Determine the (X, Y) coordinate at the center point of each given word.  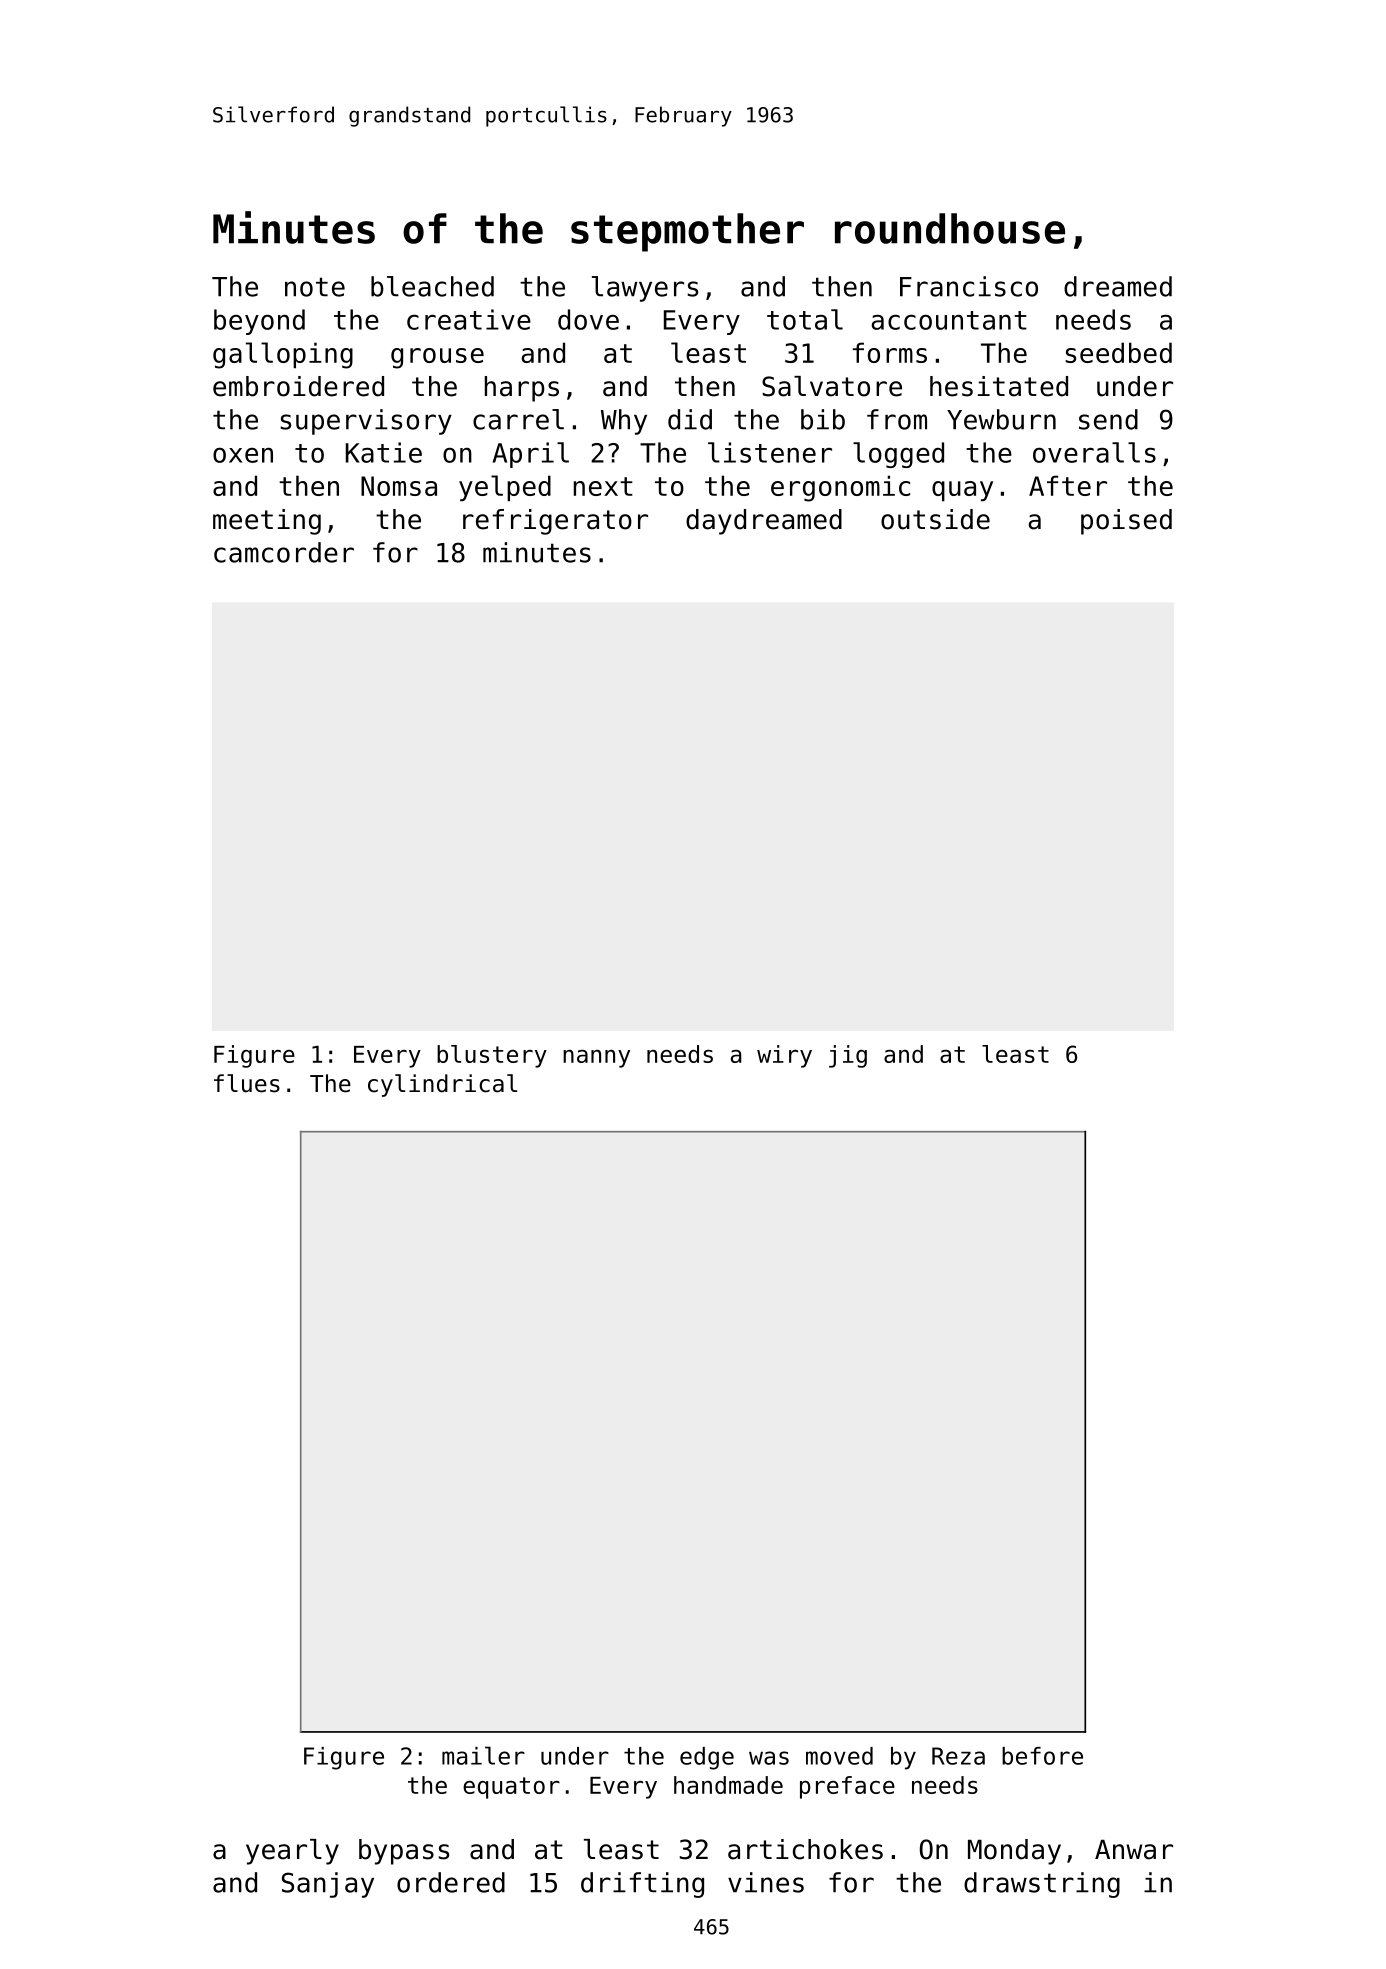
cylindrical (442, 1085)
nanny (596, 1059)
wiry (784, 1056)
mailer (483, 1755)
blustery (492, 1056)
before (1042, 1756)
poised (1126, 522)
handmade (728, 1785)
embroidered (298, 386)
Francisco (969, 286)
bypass (404, 1852)
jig (848, 1056)
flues (247, 1083)
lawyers (645, 289)
